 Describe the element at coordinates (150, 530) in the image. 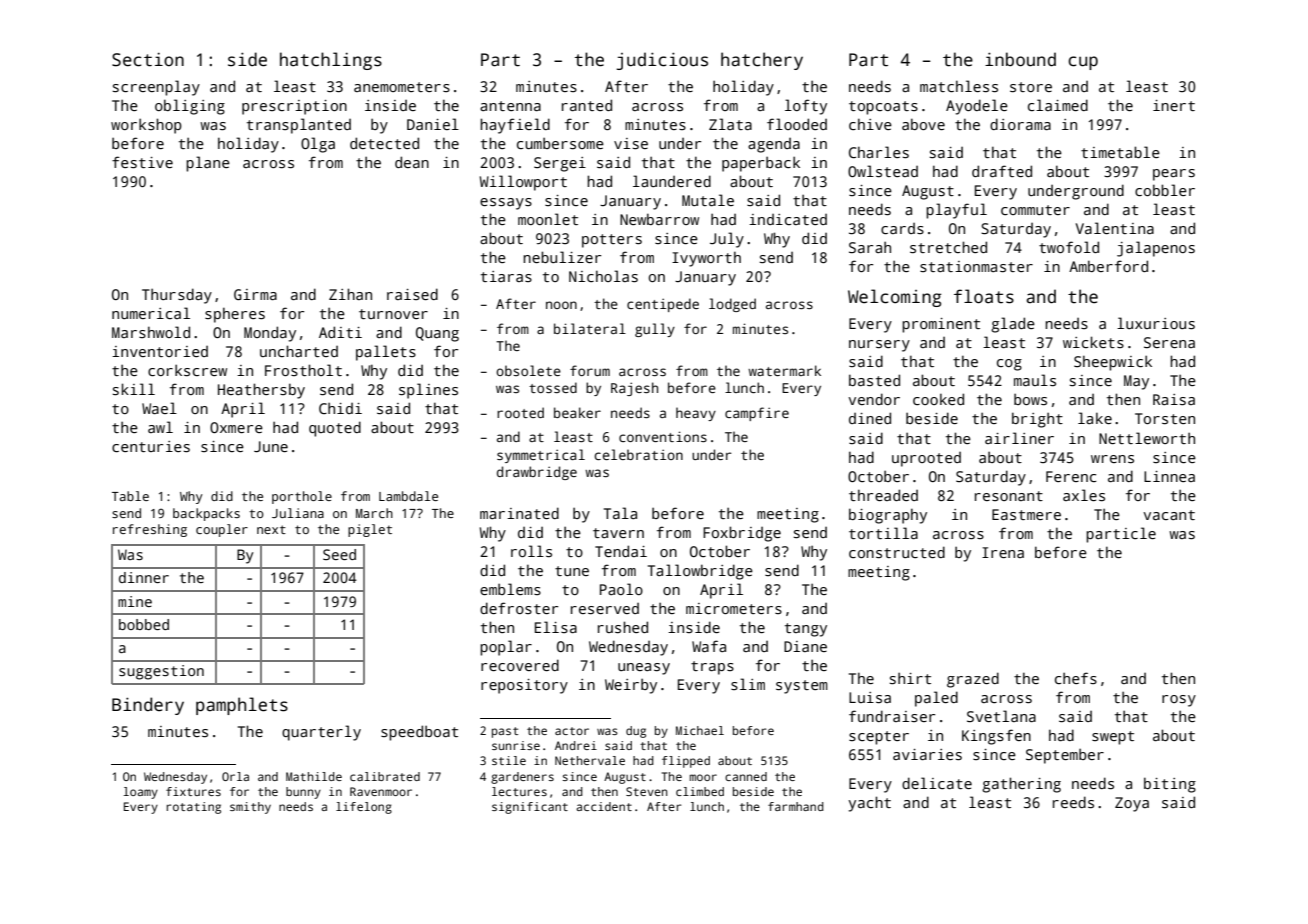

I see `refreshing` at that location.
